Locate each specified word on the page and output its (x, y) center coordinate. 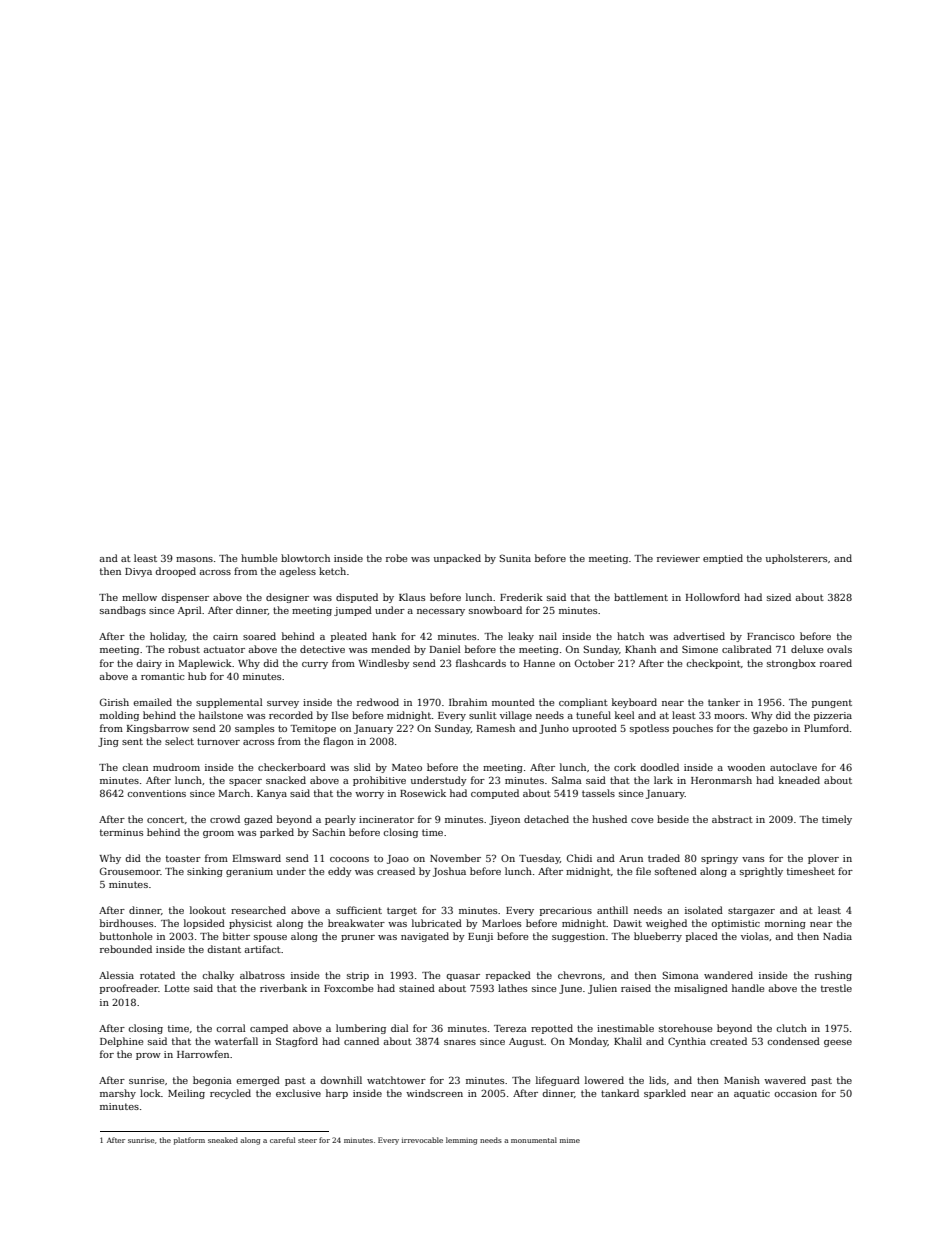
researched (258, 910)
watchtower (396, 1080)
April (190, 611)
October (595, 663)
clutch (791, 1028)
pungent (832, 703)
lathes (512, 988)
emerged (258, 1081)
